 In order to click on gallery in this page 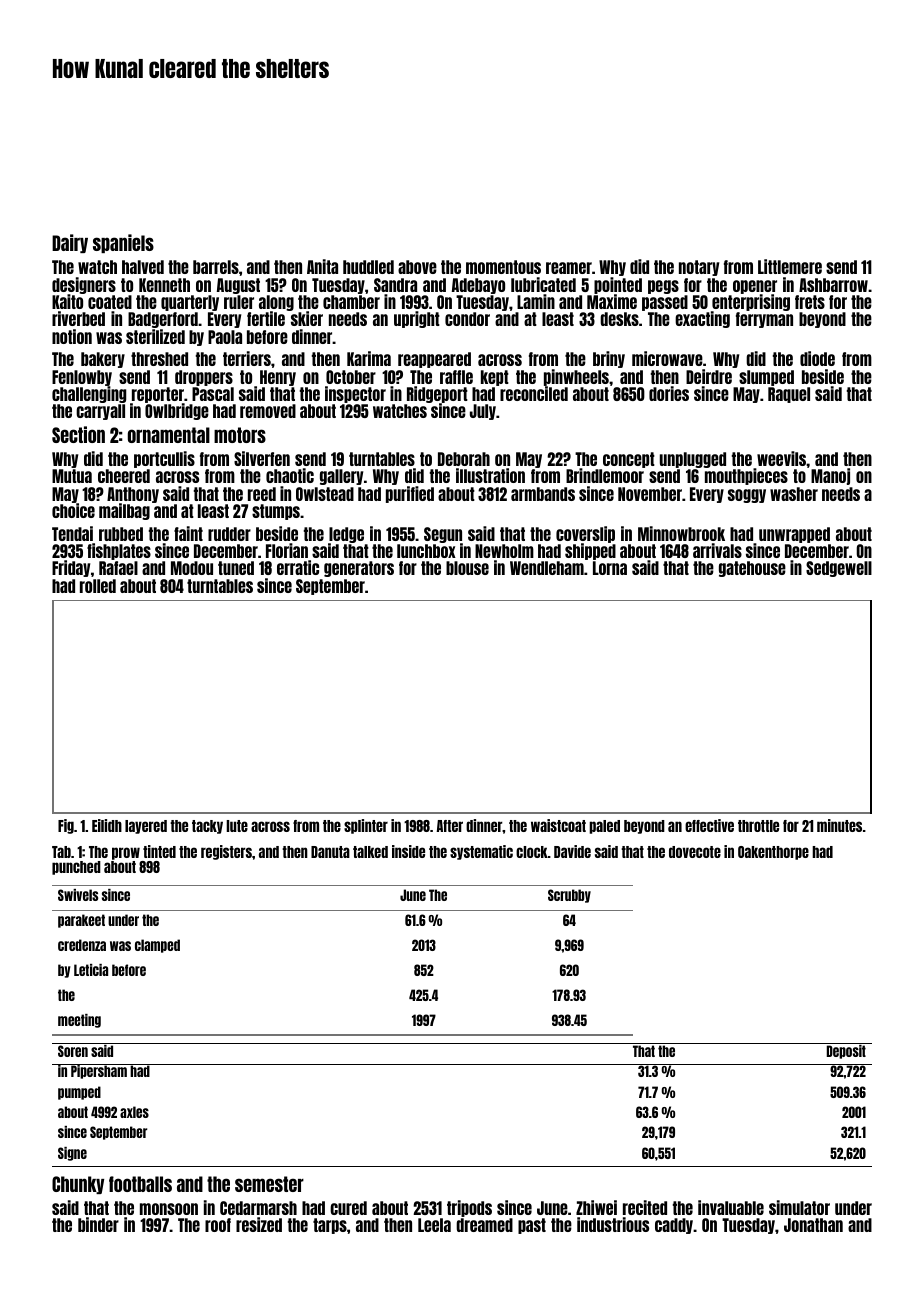, I will do `click(341, 477)`.
